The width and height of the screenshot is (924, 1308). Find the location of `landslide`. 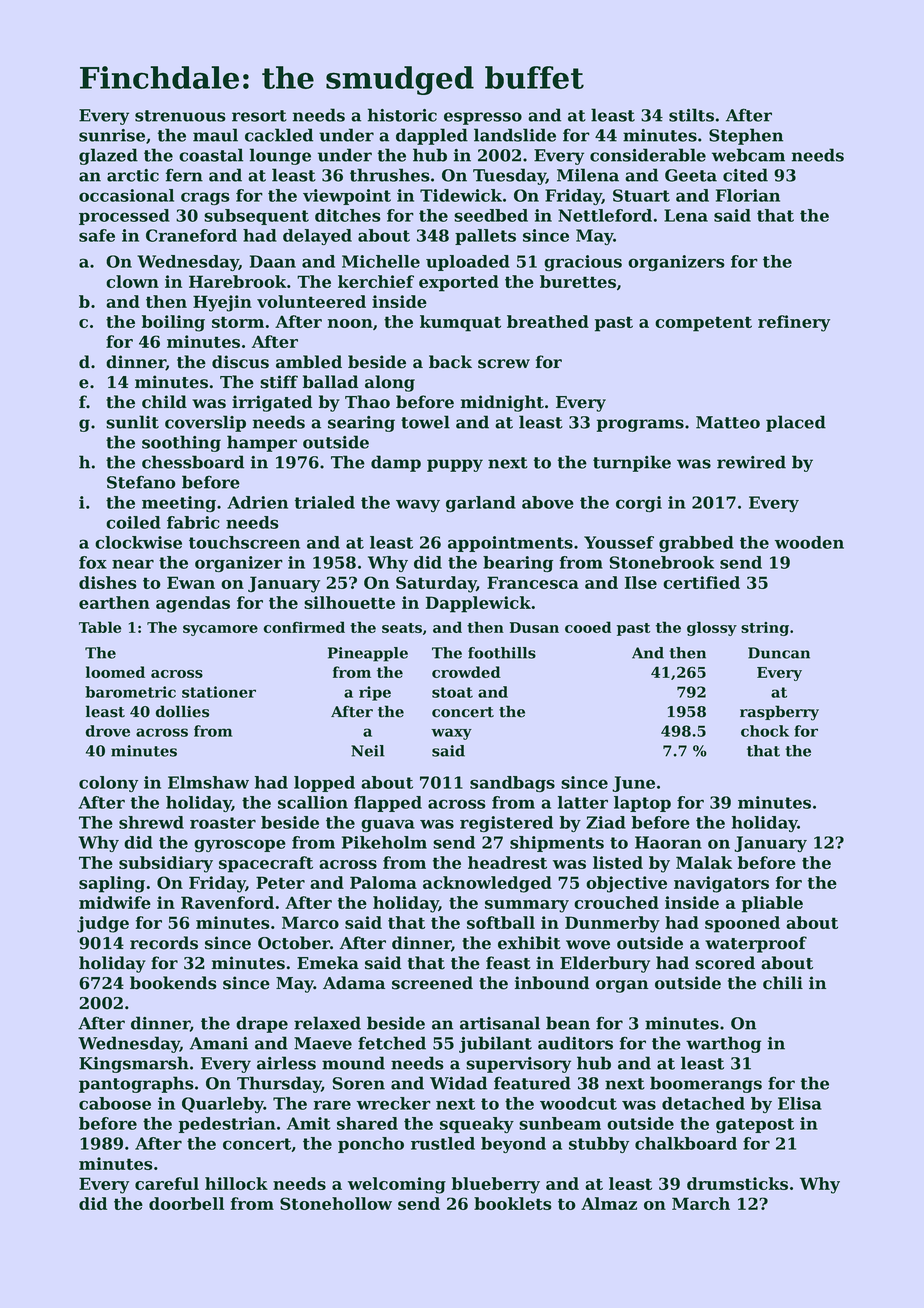

landslide is located at coordinates (515, 135).
